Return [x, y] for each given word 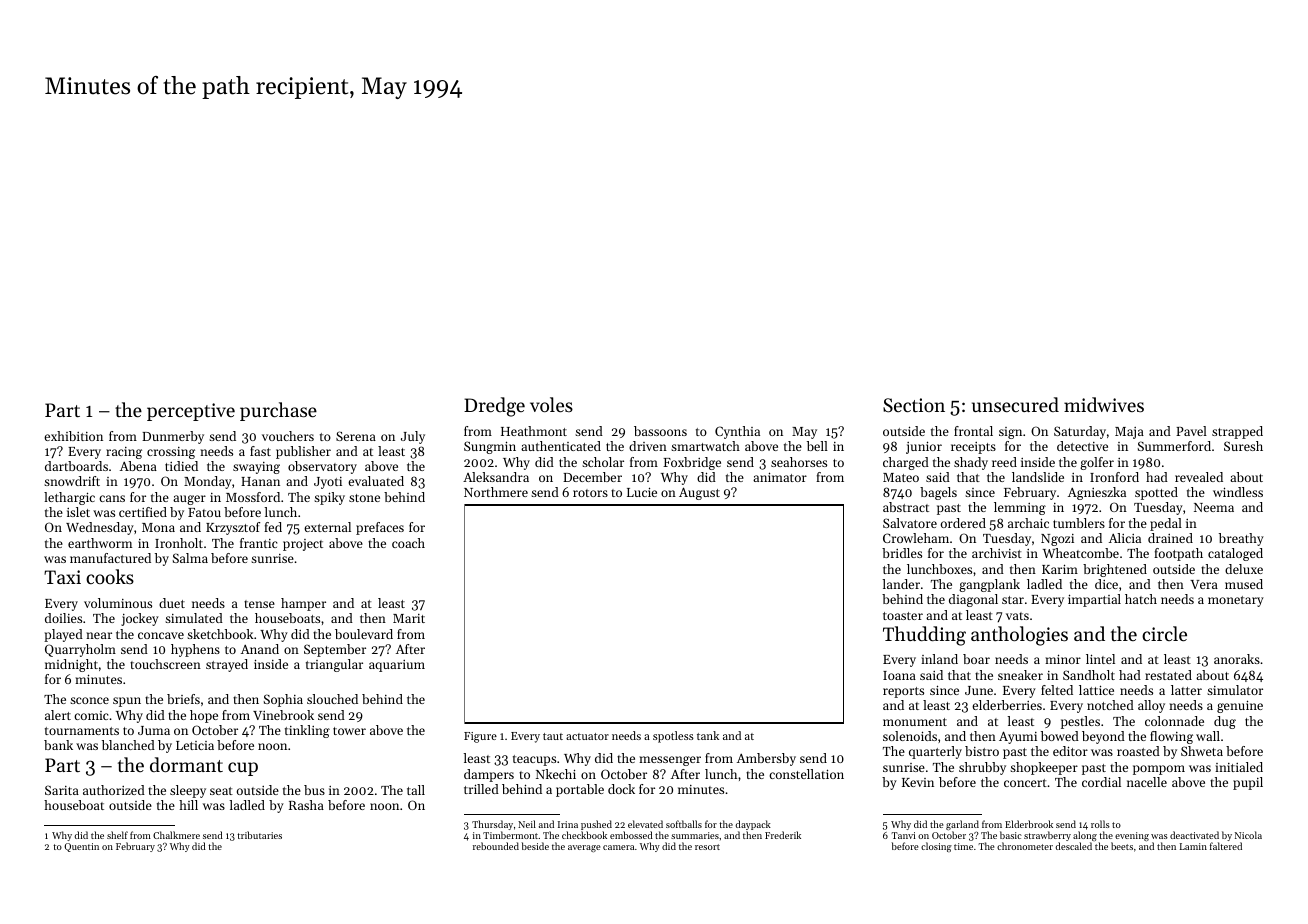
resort [707, 847]
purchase [278, 411]
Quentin [81, 847]
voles [551, 404]
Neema [1214, 507]
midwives [1104, 404]
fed [273, 527]
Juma [154, 730]
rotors [590, 493]
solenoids [910, 736]
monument [915, 722]
